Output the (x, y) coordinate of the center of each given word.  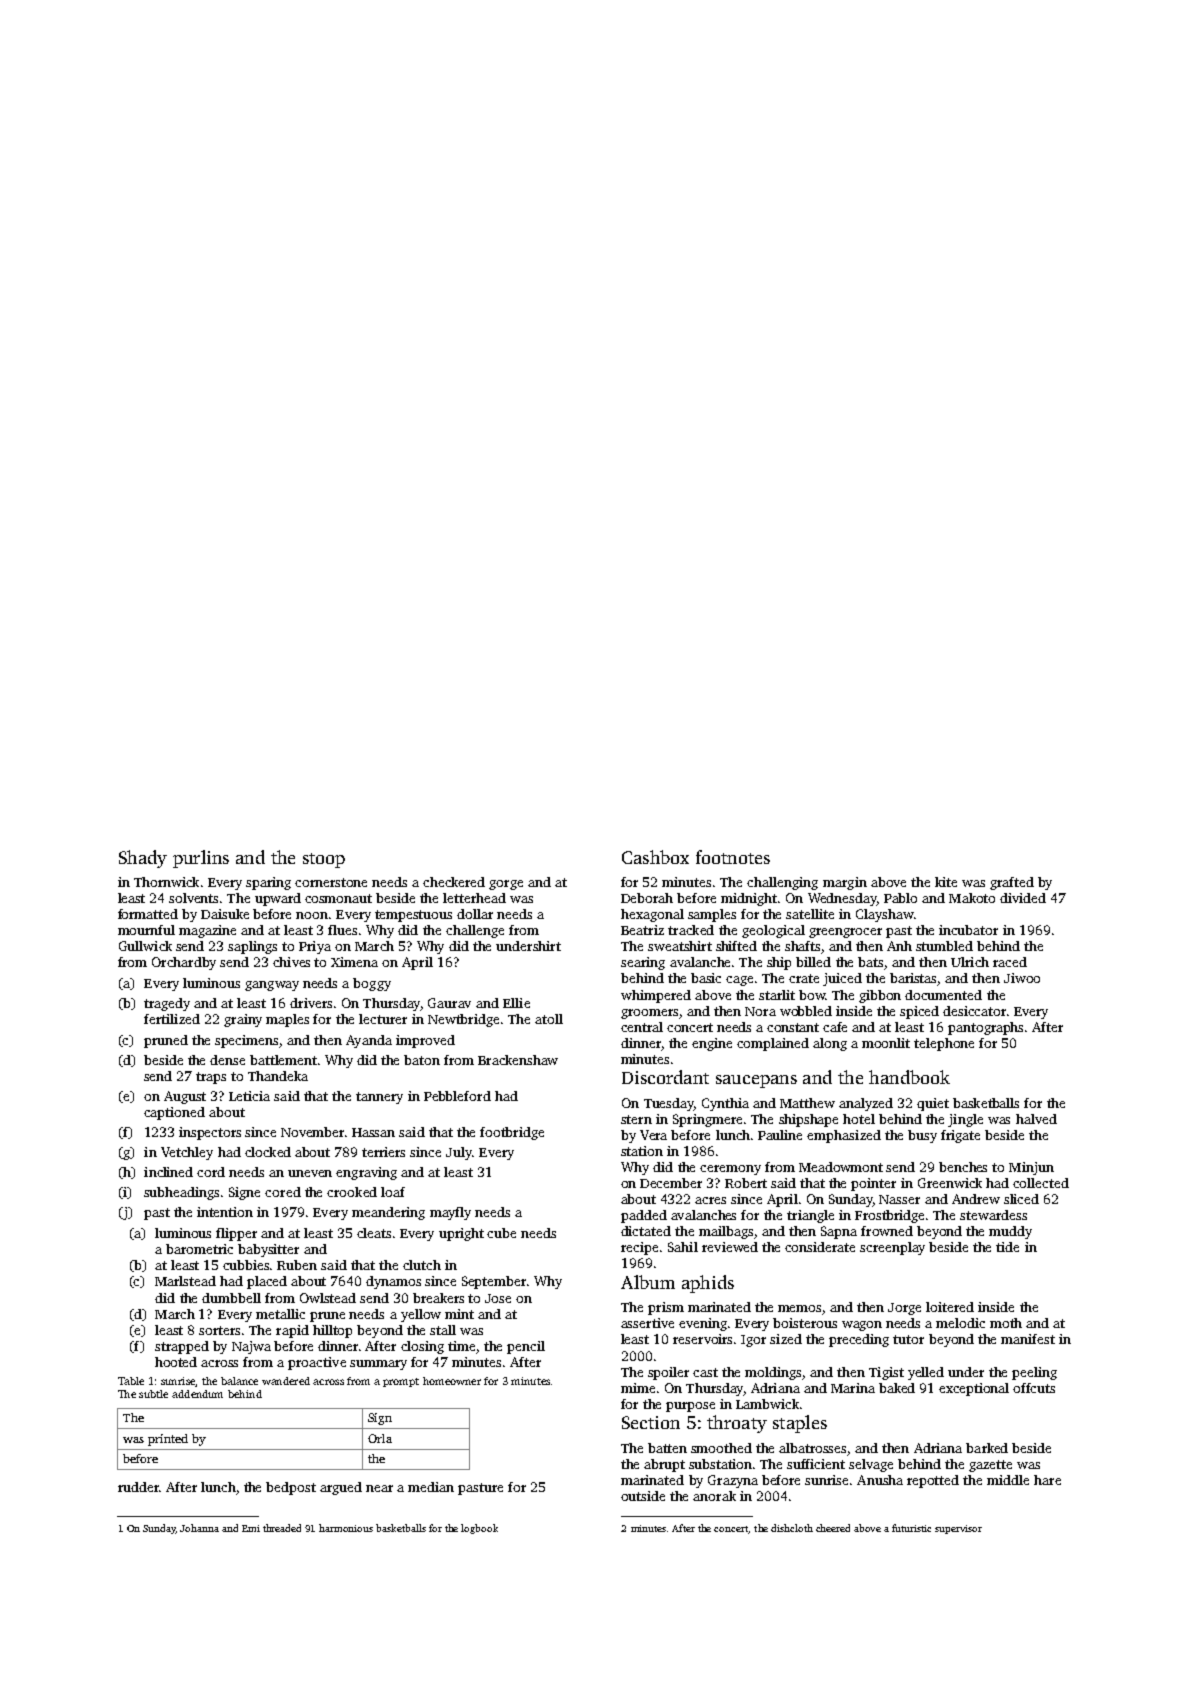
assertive (647, 1323)
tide (1007, 1247)
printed (168, 1440)
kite (946, 882)
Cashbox (655, 857)
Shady (143, 859)
